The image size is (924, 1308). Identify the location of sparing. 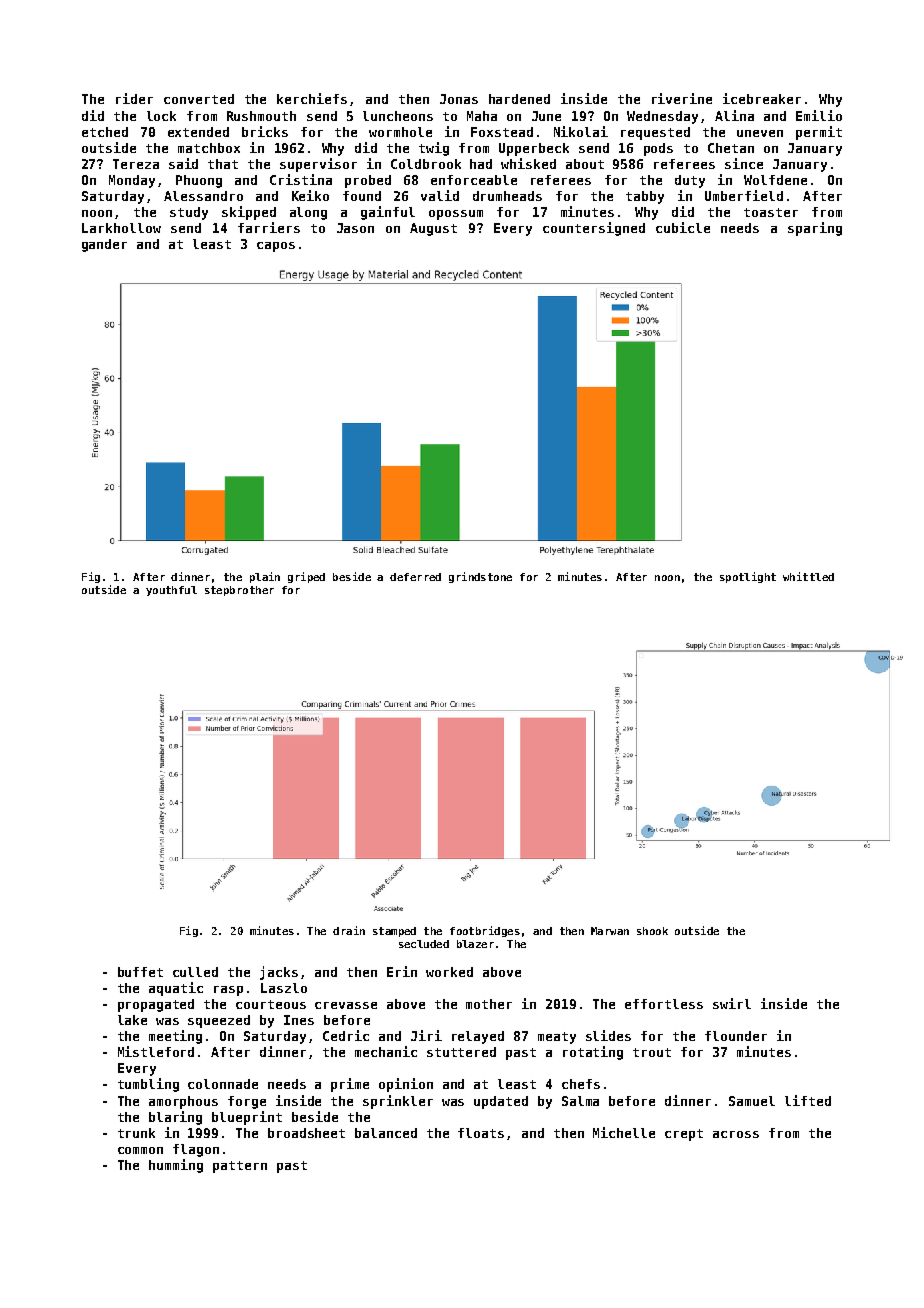
(815, 229).
